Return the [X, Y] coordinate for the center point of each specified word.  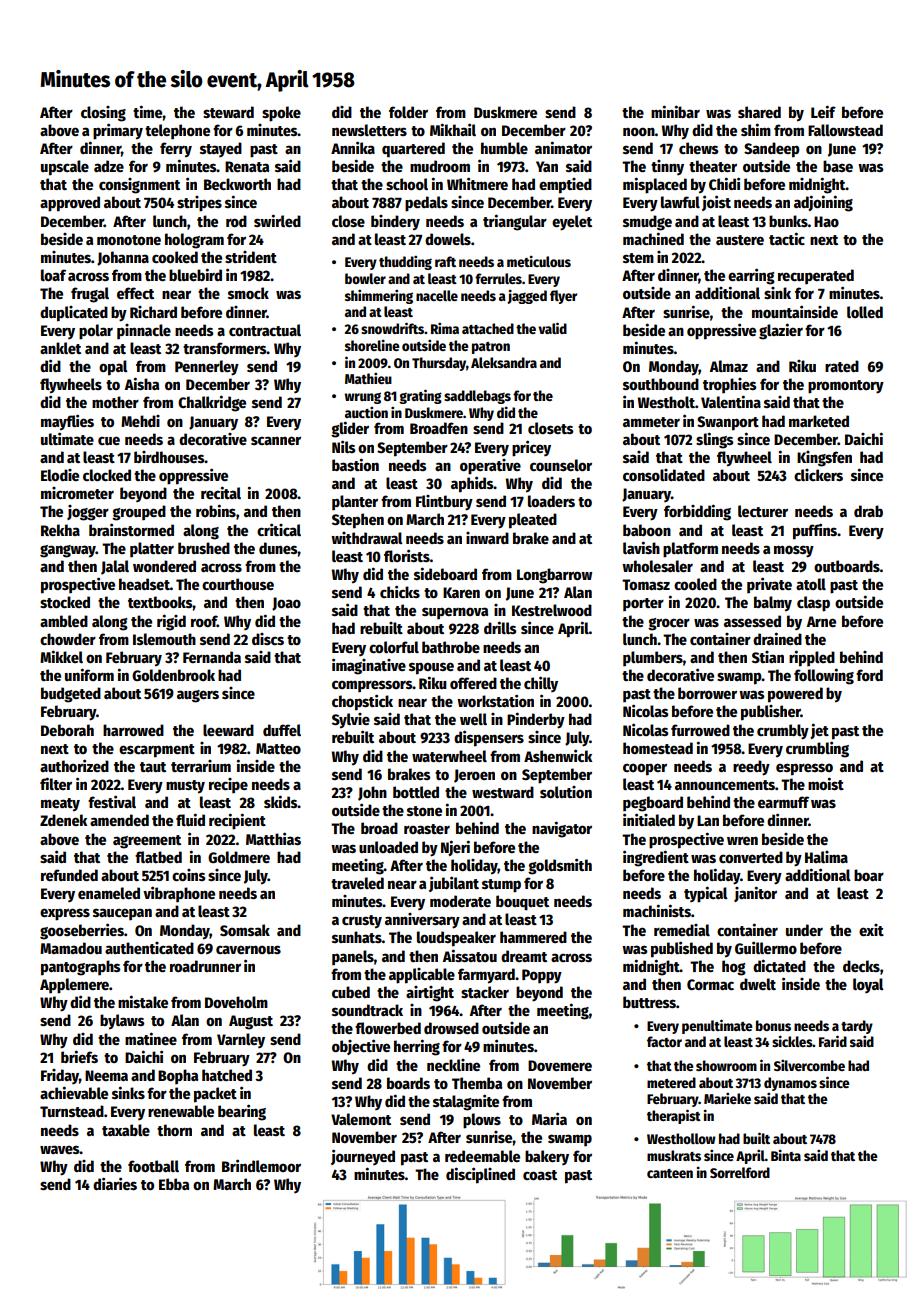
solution [566, 792]
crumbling [817, 749]
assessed [752, 621]
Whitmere [477, 183]
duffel [282, 730]
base [838, 166]
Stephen [358, 521]
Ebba [174, 1184]
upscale [65, 168]
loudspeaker [456, 939]
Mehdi [140, 421]
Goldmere [239, 857]
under [804, 930]
